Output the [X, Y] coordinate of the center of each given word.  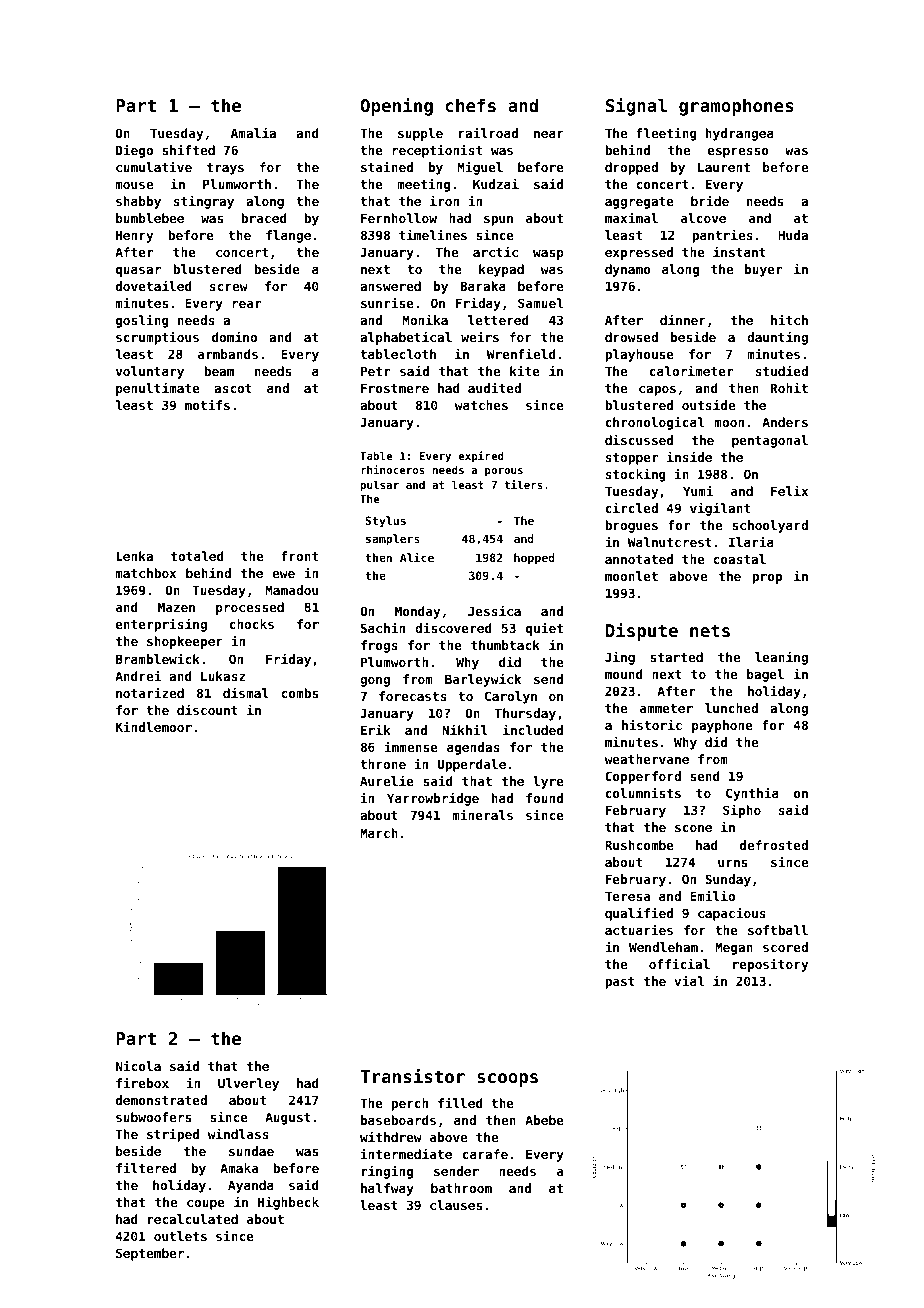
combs [299, 693]
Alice [417, 557]
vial [689, 980]
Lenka [134, 556]
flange [288, 236]
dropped [631, 168]
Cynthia [752, 794]
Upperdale [471, 765]
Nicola [138, 1065]
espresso [738, 153]
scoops [507, 1080]
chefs [470, 105]
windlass [238, 1133]
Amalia [253, 132]
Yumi [698, 490]
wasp [548, 255]
